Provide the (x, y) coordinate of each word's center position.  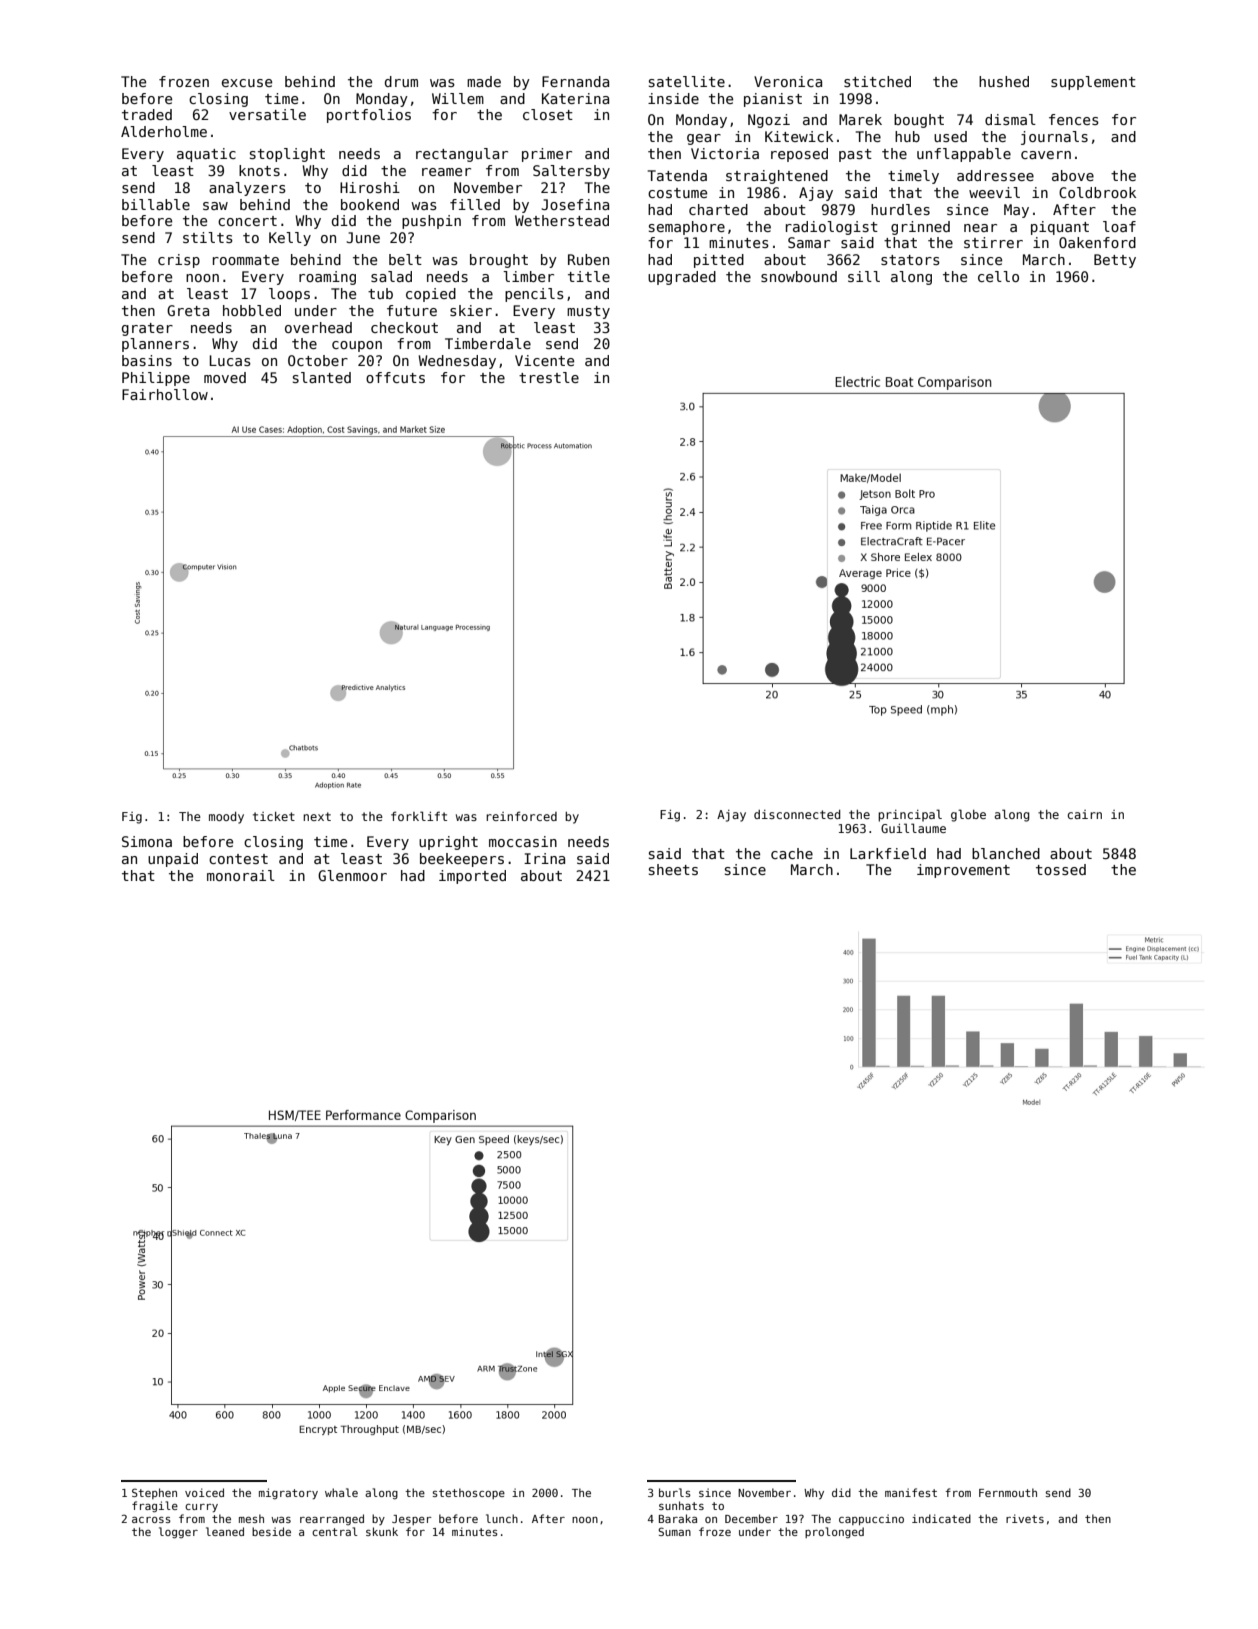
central (335, 1531)
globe (968, 815)
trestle (549, 377)
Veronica (788, 81)
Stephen (154, 1493)
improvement (963, 871)
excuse (247, 83)
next (317, 816)
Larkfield (888, 853)
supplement (1093, 83)
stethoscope (469, 1493)
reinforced (521, 816)
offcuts (395, 377)
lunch (502, 1518)
